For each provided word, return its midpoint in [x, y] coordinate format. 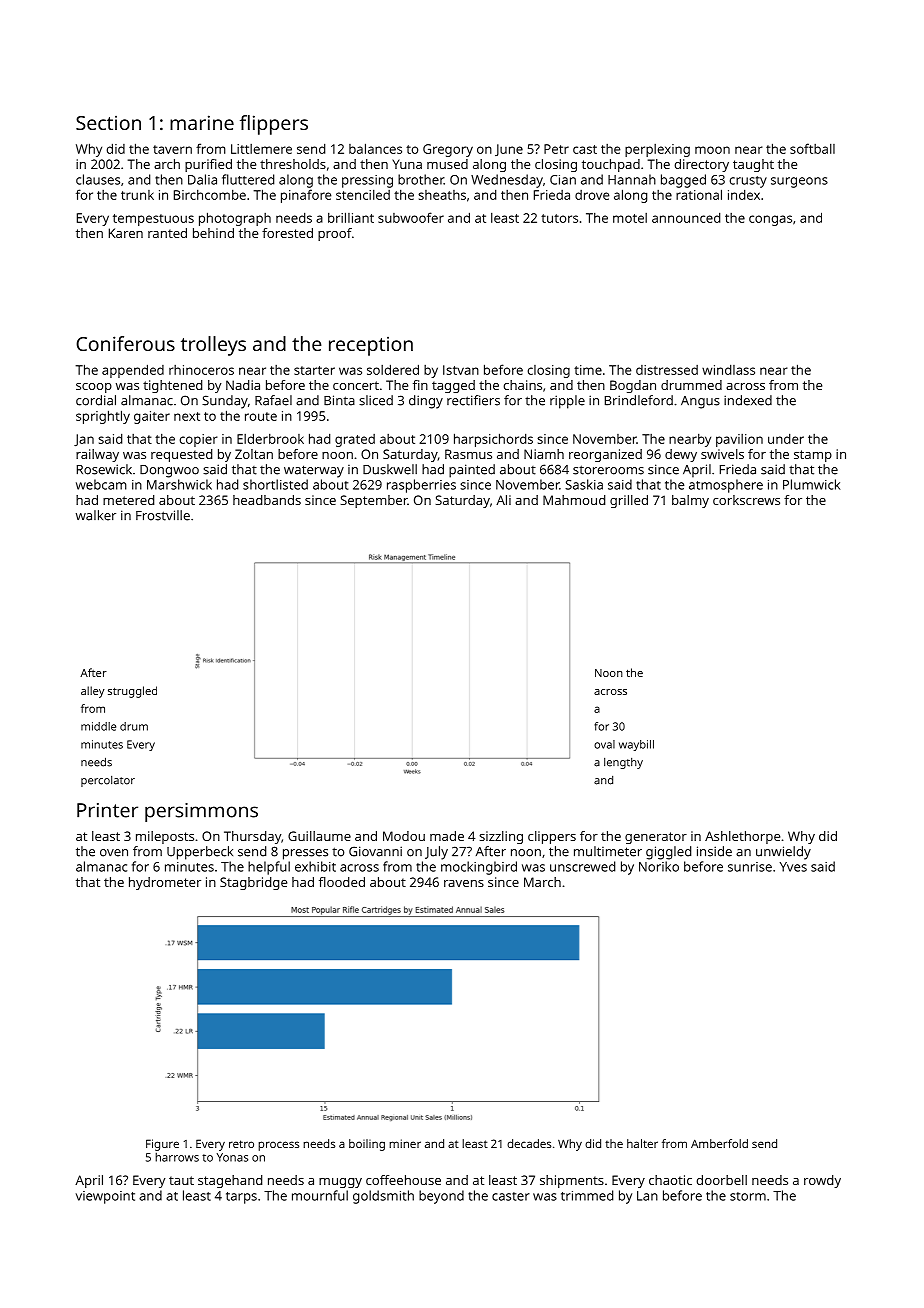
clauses [98, 179]
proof [335, 234]
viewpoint [105, 1197]
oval [604, 744]
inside [714, 851]
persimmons [201, 812]
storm [748, 1196]
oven [114, 853]
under [786, 438]
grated [355, 440]
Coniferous [125, 343]
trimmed [587, 1195]
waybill [636, 745]
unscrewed [582, 866]
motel [630, 218]
